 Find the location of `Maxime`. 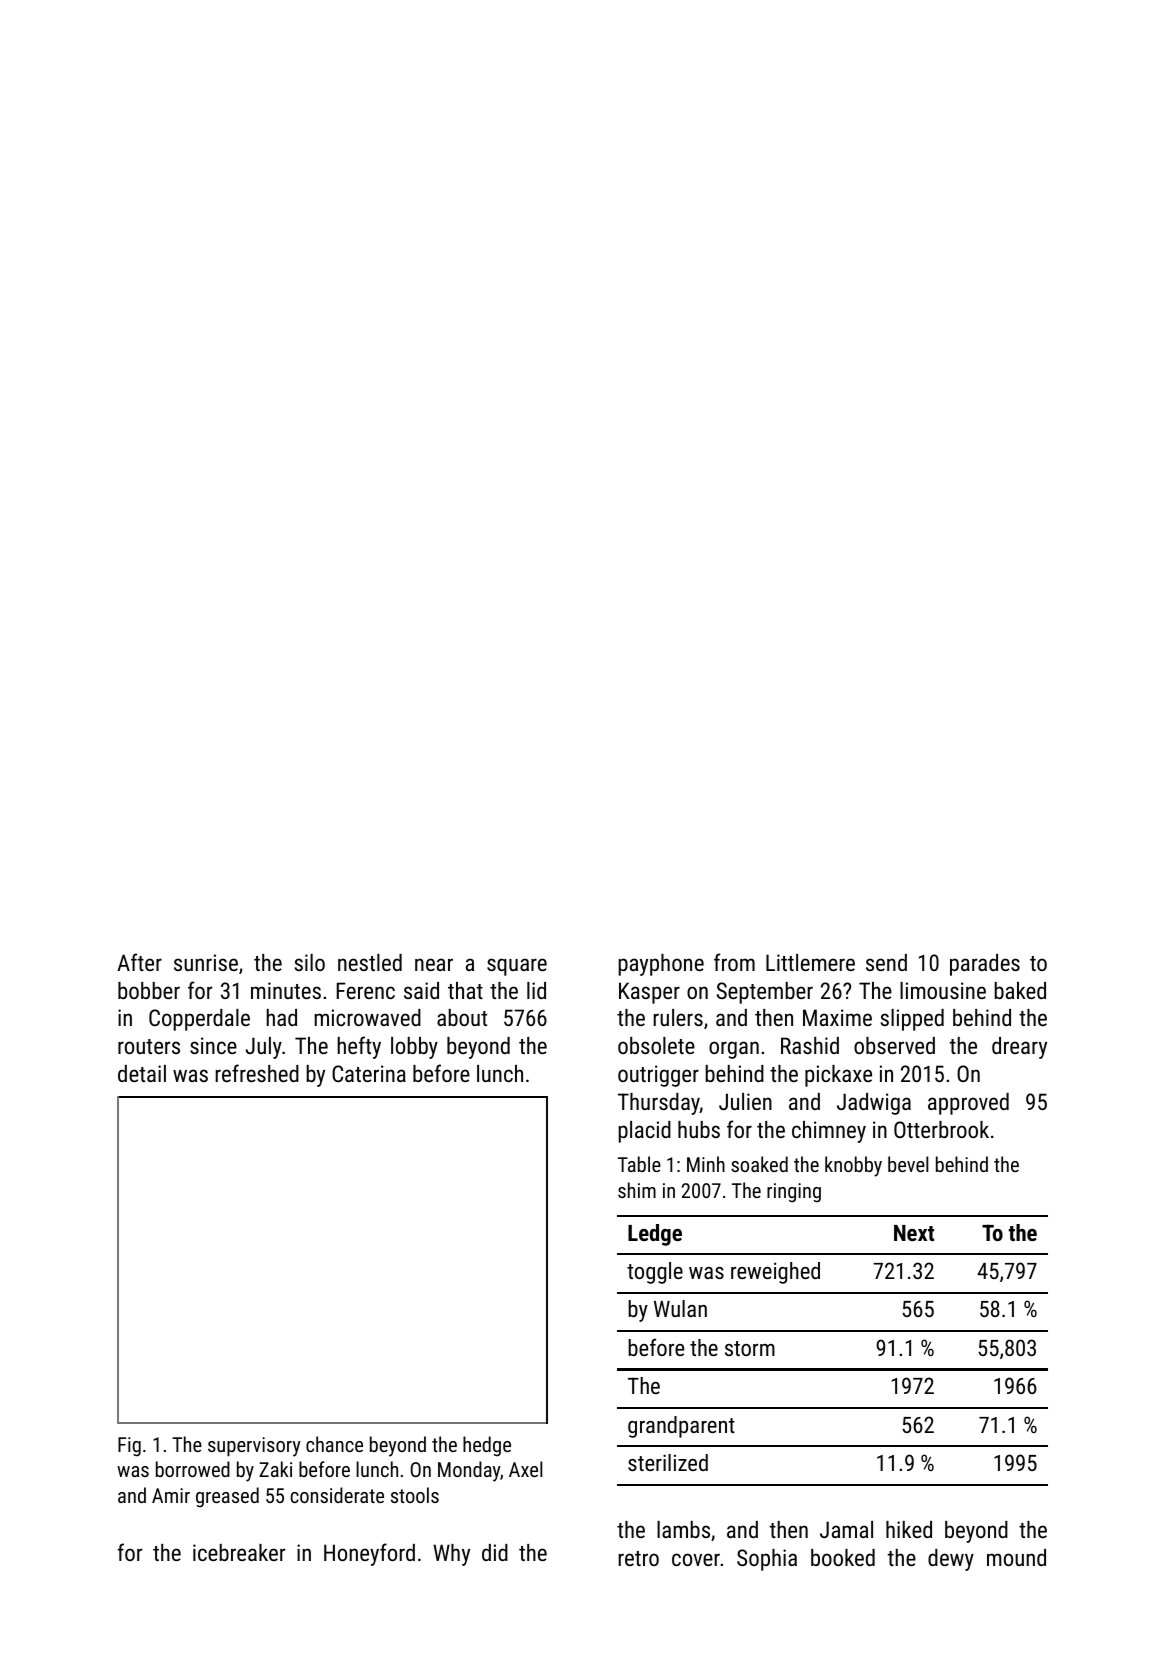

Maxime is located at coordinates (837, 1017).
